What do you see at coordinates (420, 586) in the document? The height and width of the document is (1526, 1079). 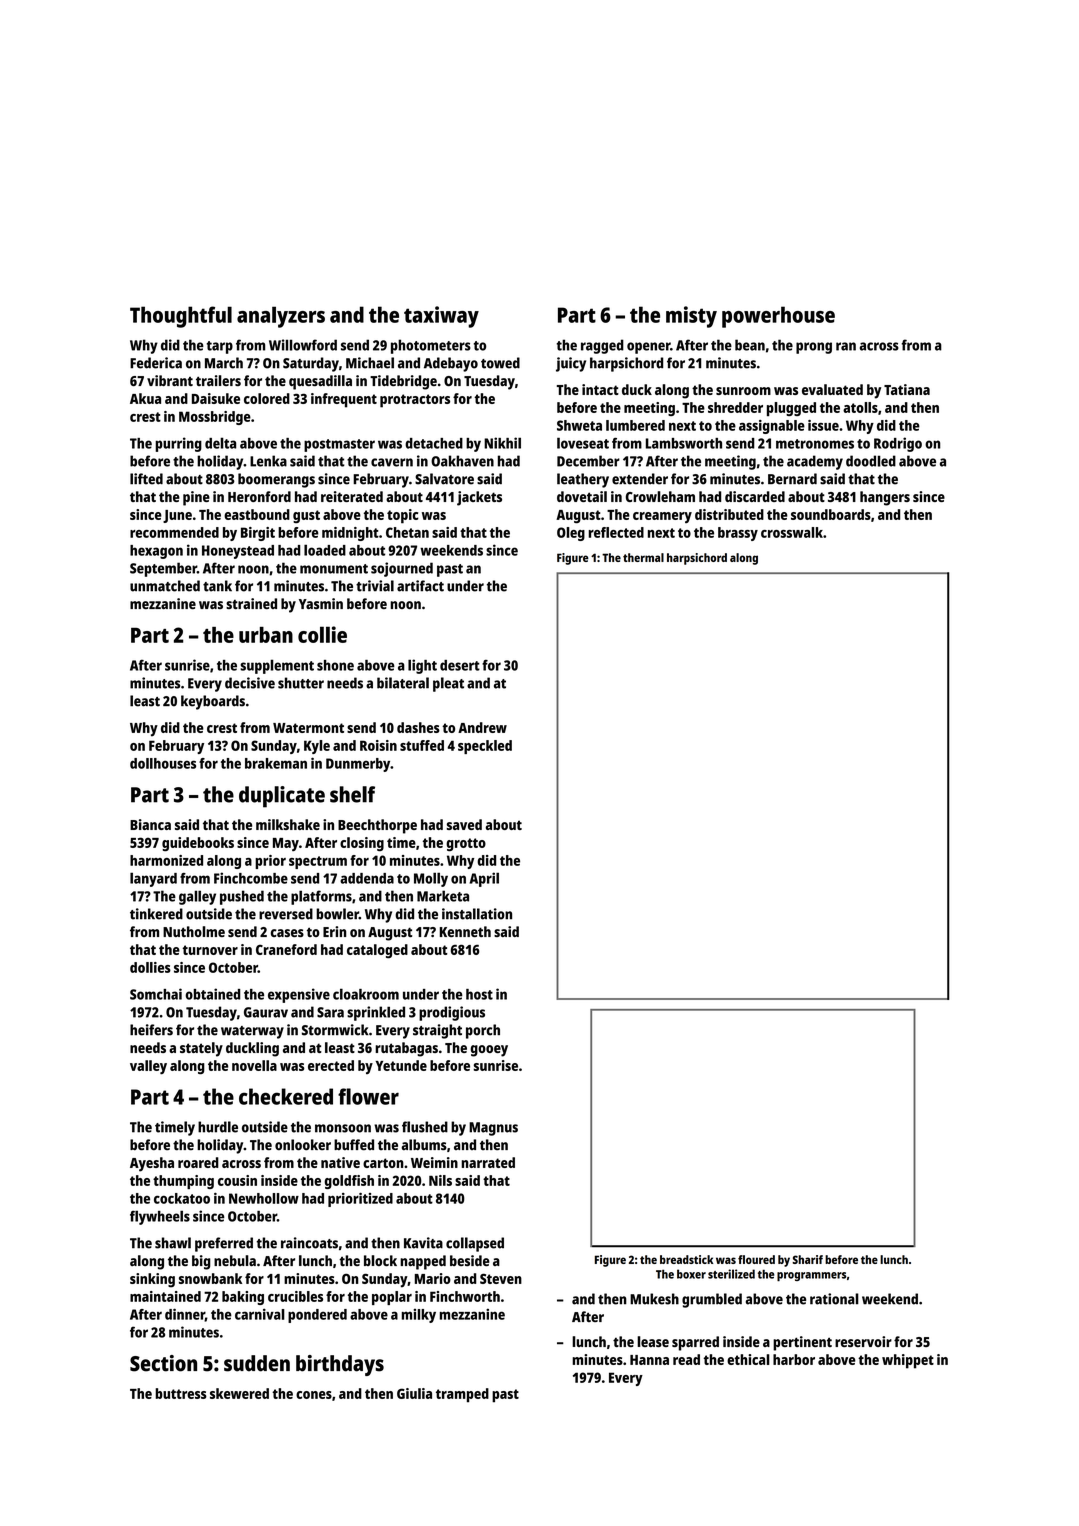 I see `artifact` at bounding box center [420, 586].
